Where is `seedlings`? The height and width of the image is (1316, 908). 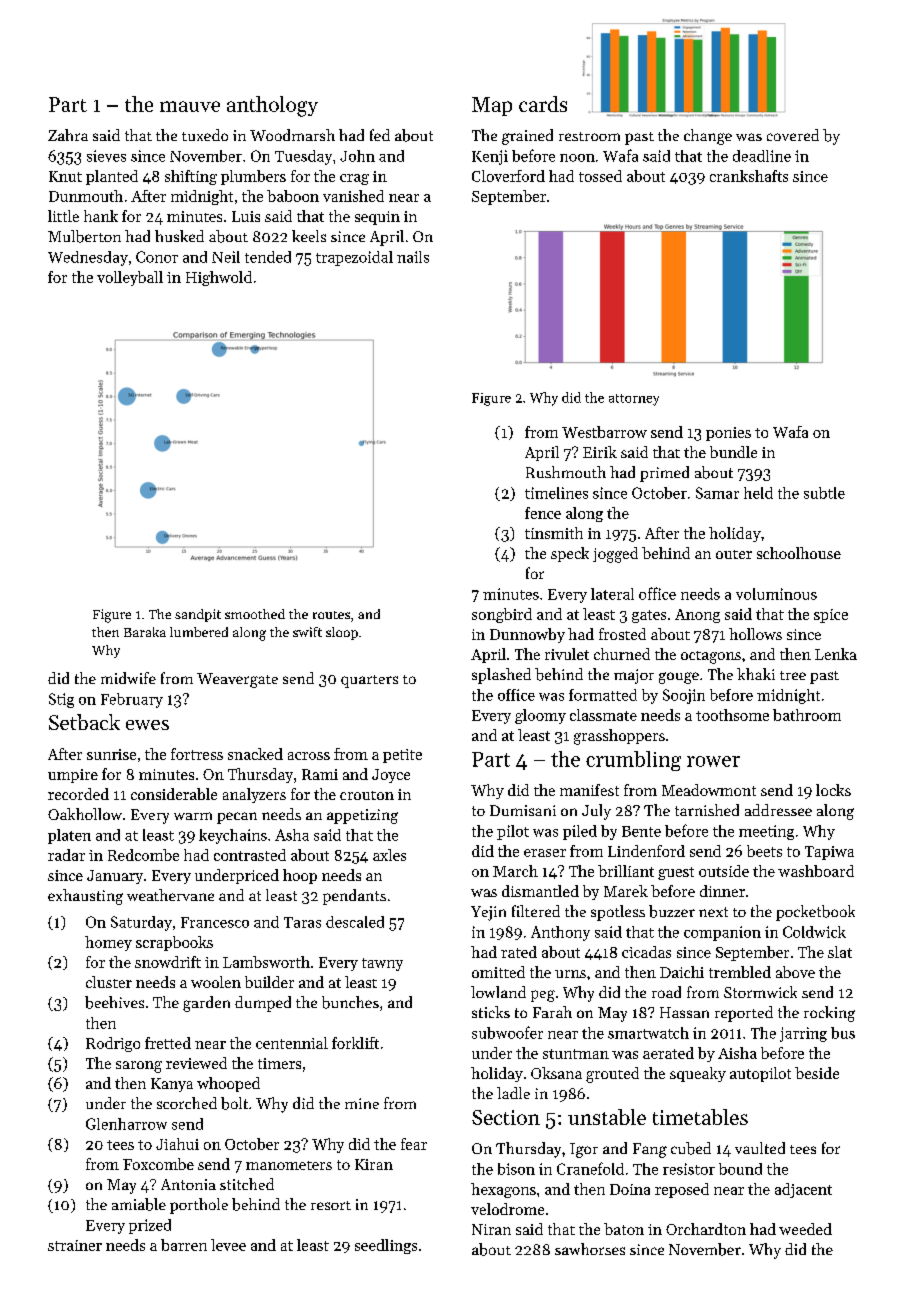 seedlings is located at coordinates (386, 1246).
